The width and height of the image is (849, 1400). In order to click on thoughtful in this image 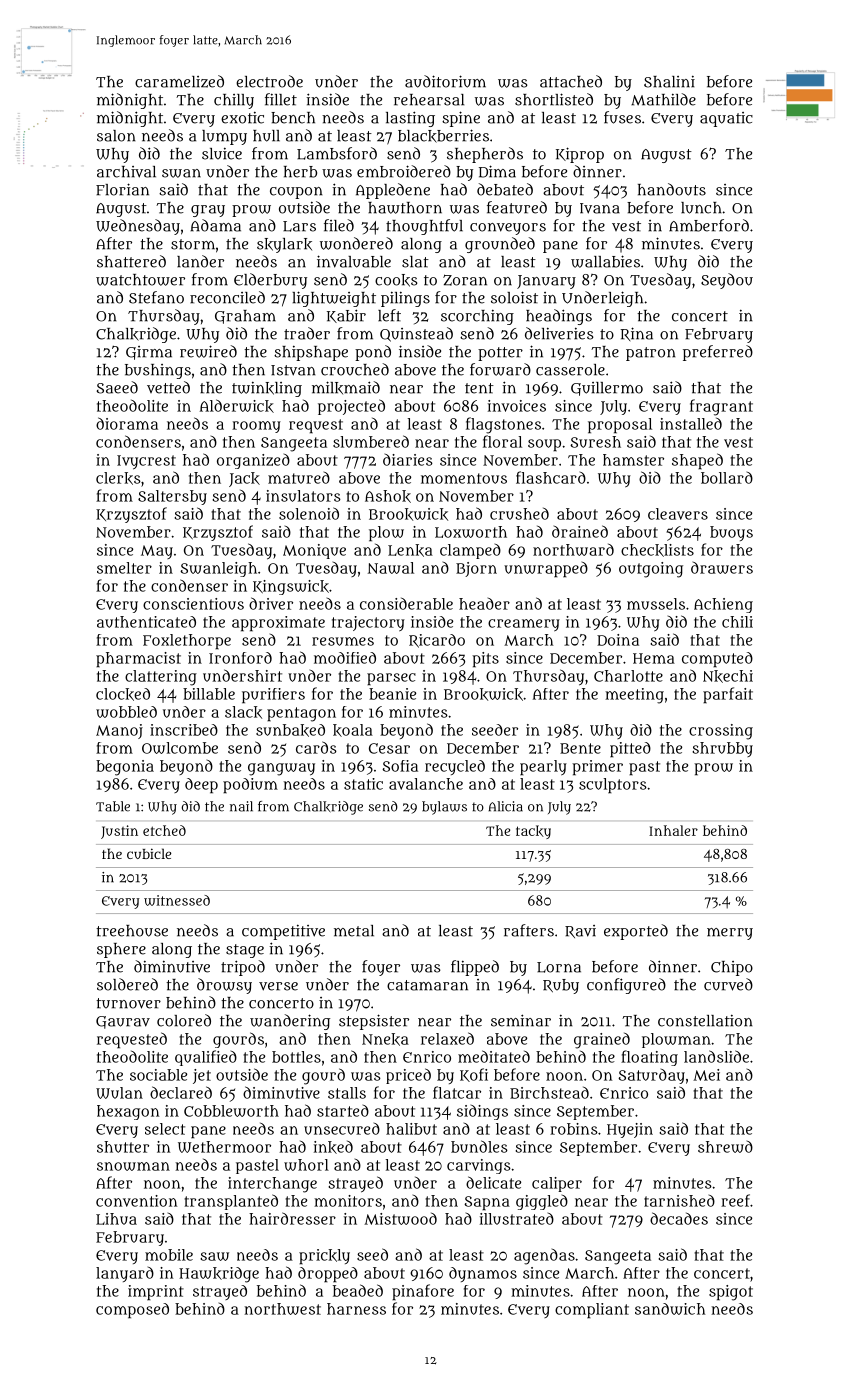, I will do `click(424, 227)`.
